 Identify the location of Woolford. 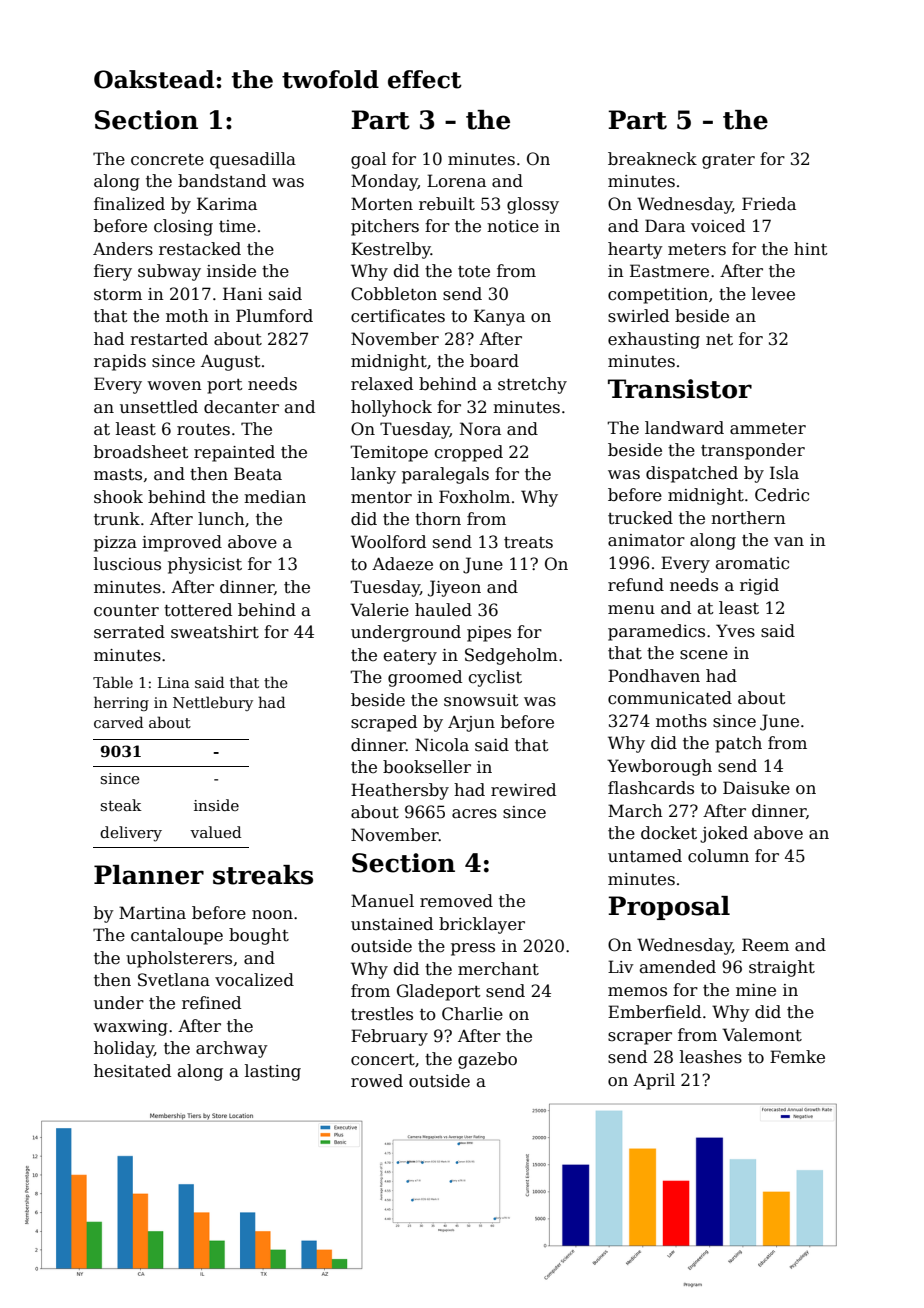
(388, 542).
